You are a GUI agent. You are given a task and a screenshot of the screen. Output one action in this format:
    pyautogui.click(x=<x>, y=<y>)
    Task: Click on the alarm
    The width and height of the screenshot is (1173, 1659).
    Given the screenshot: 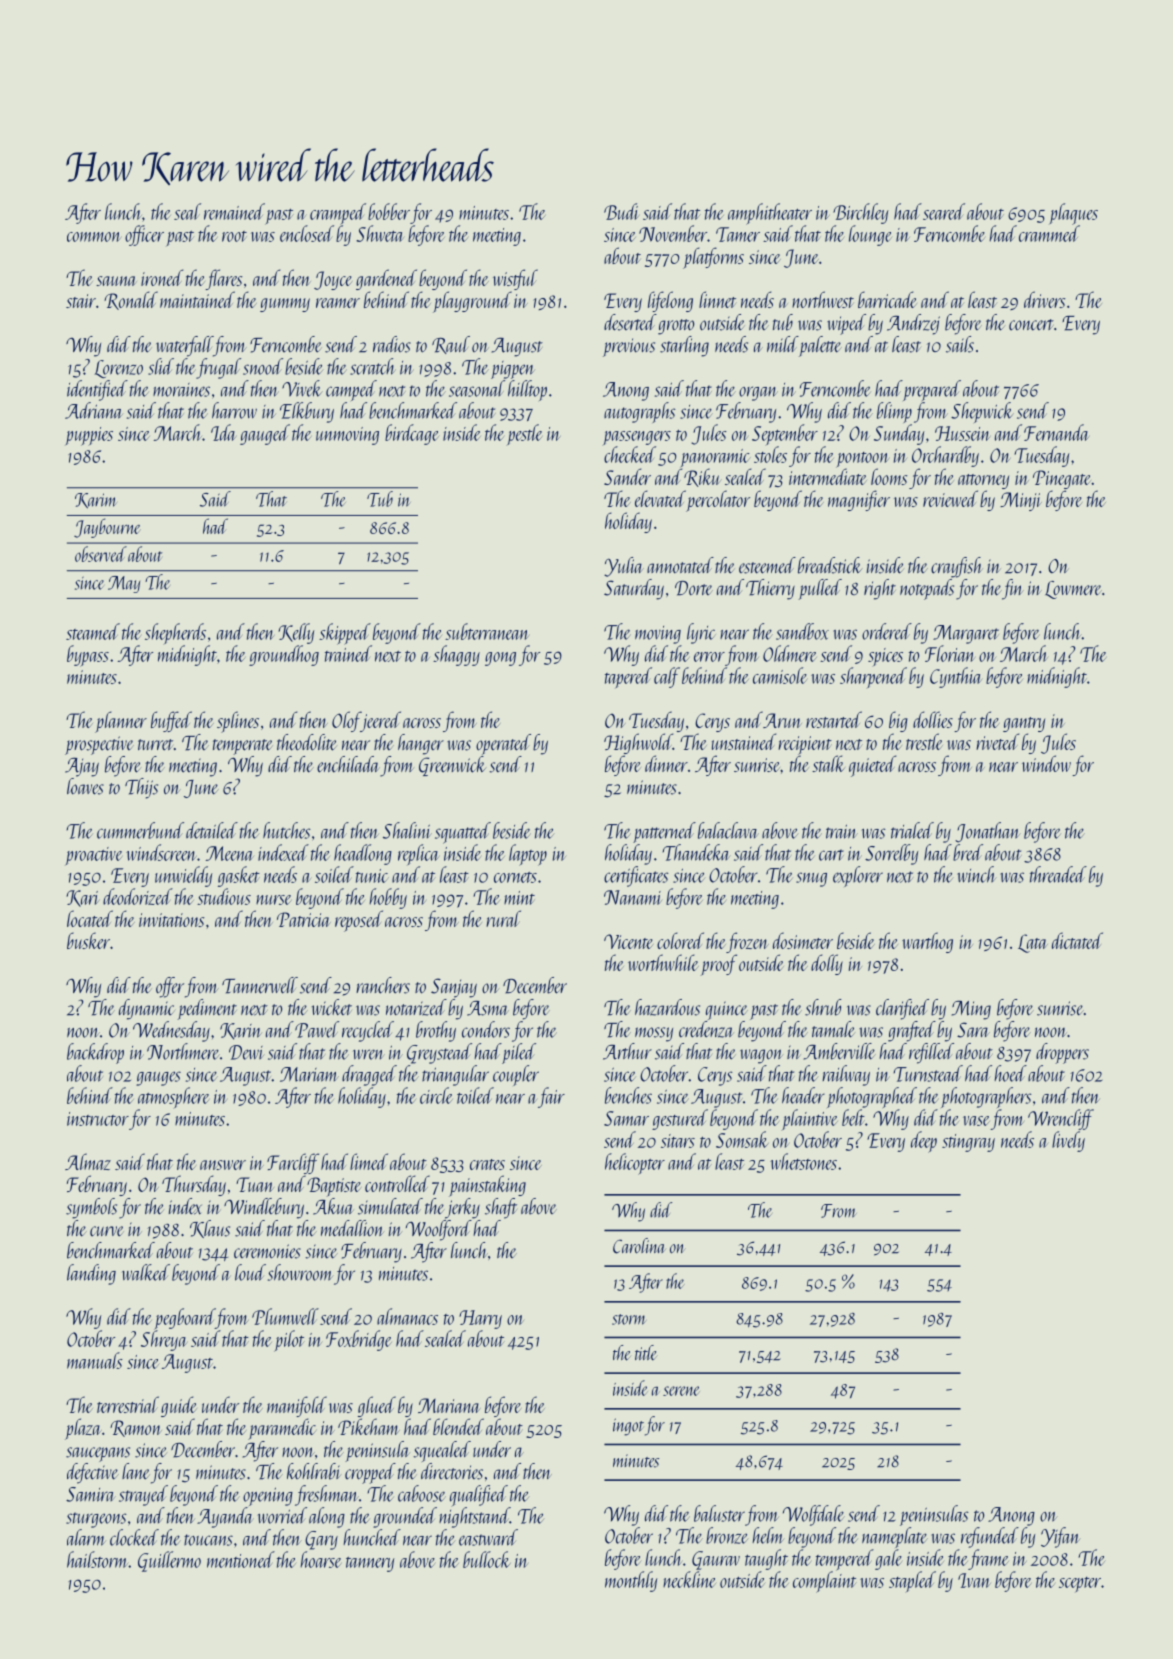 What is the action you would take?
    pyautogui.click(x=86, y=1537)
